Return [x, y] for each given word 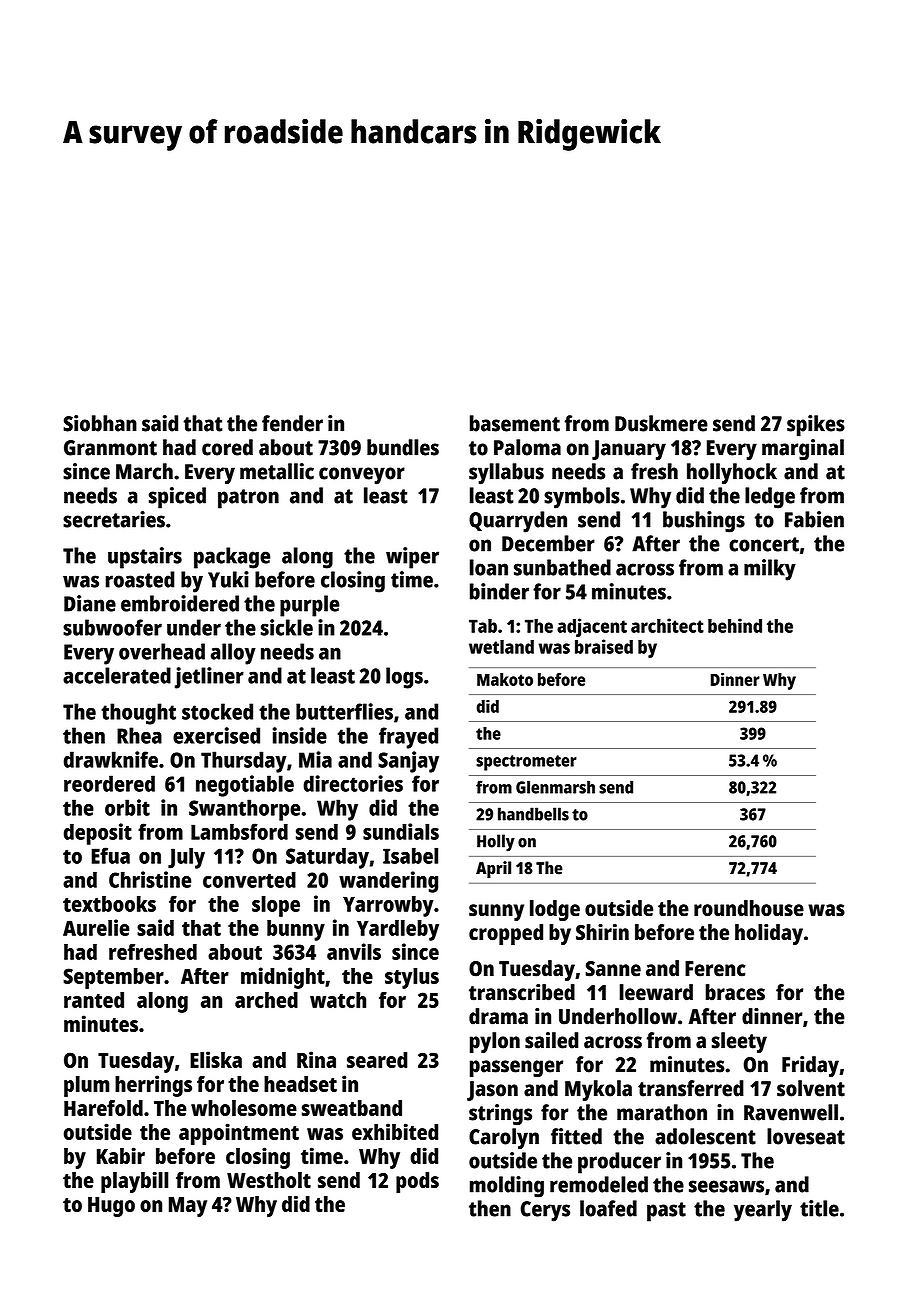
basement [515, 423]
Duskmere [661, 423]
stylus [412, 978]
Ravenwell [791, 1112]
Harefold [103, 1108]
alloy [233, 654]
